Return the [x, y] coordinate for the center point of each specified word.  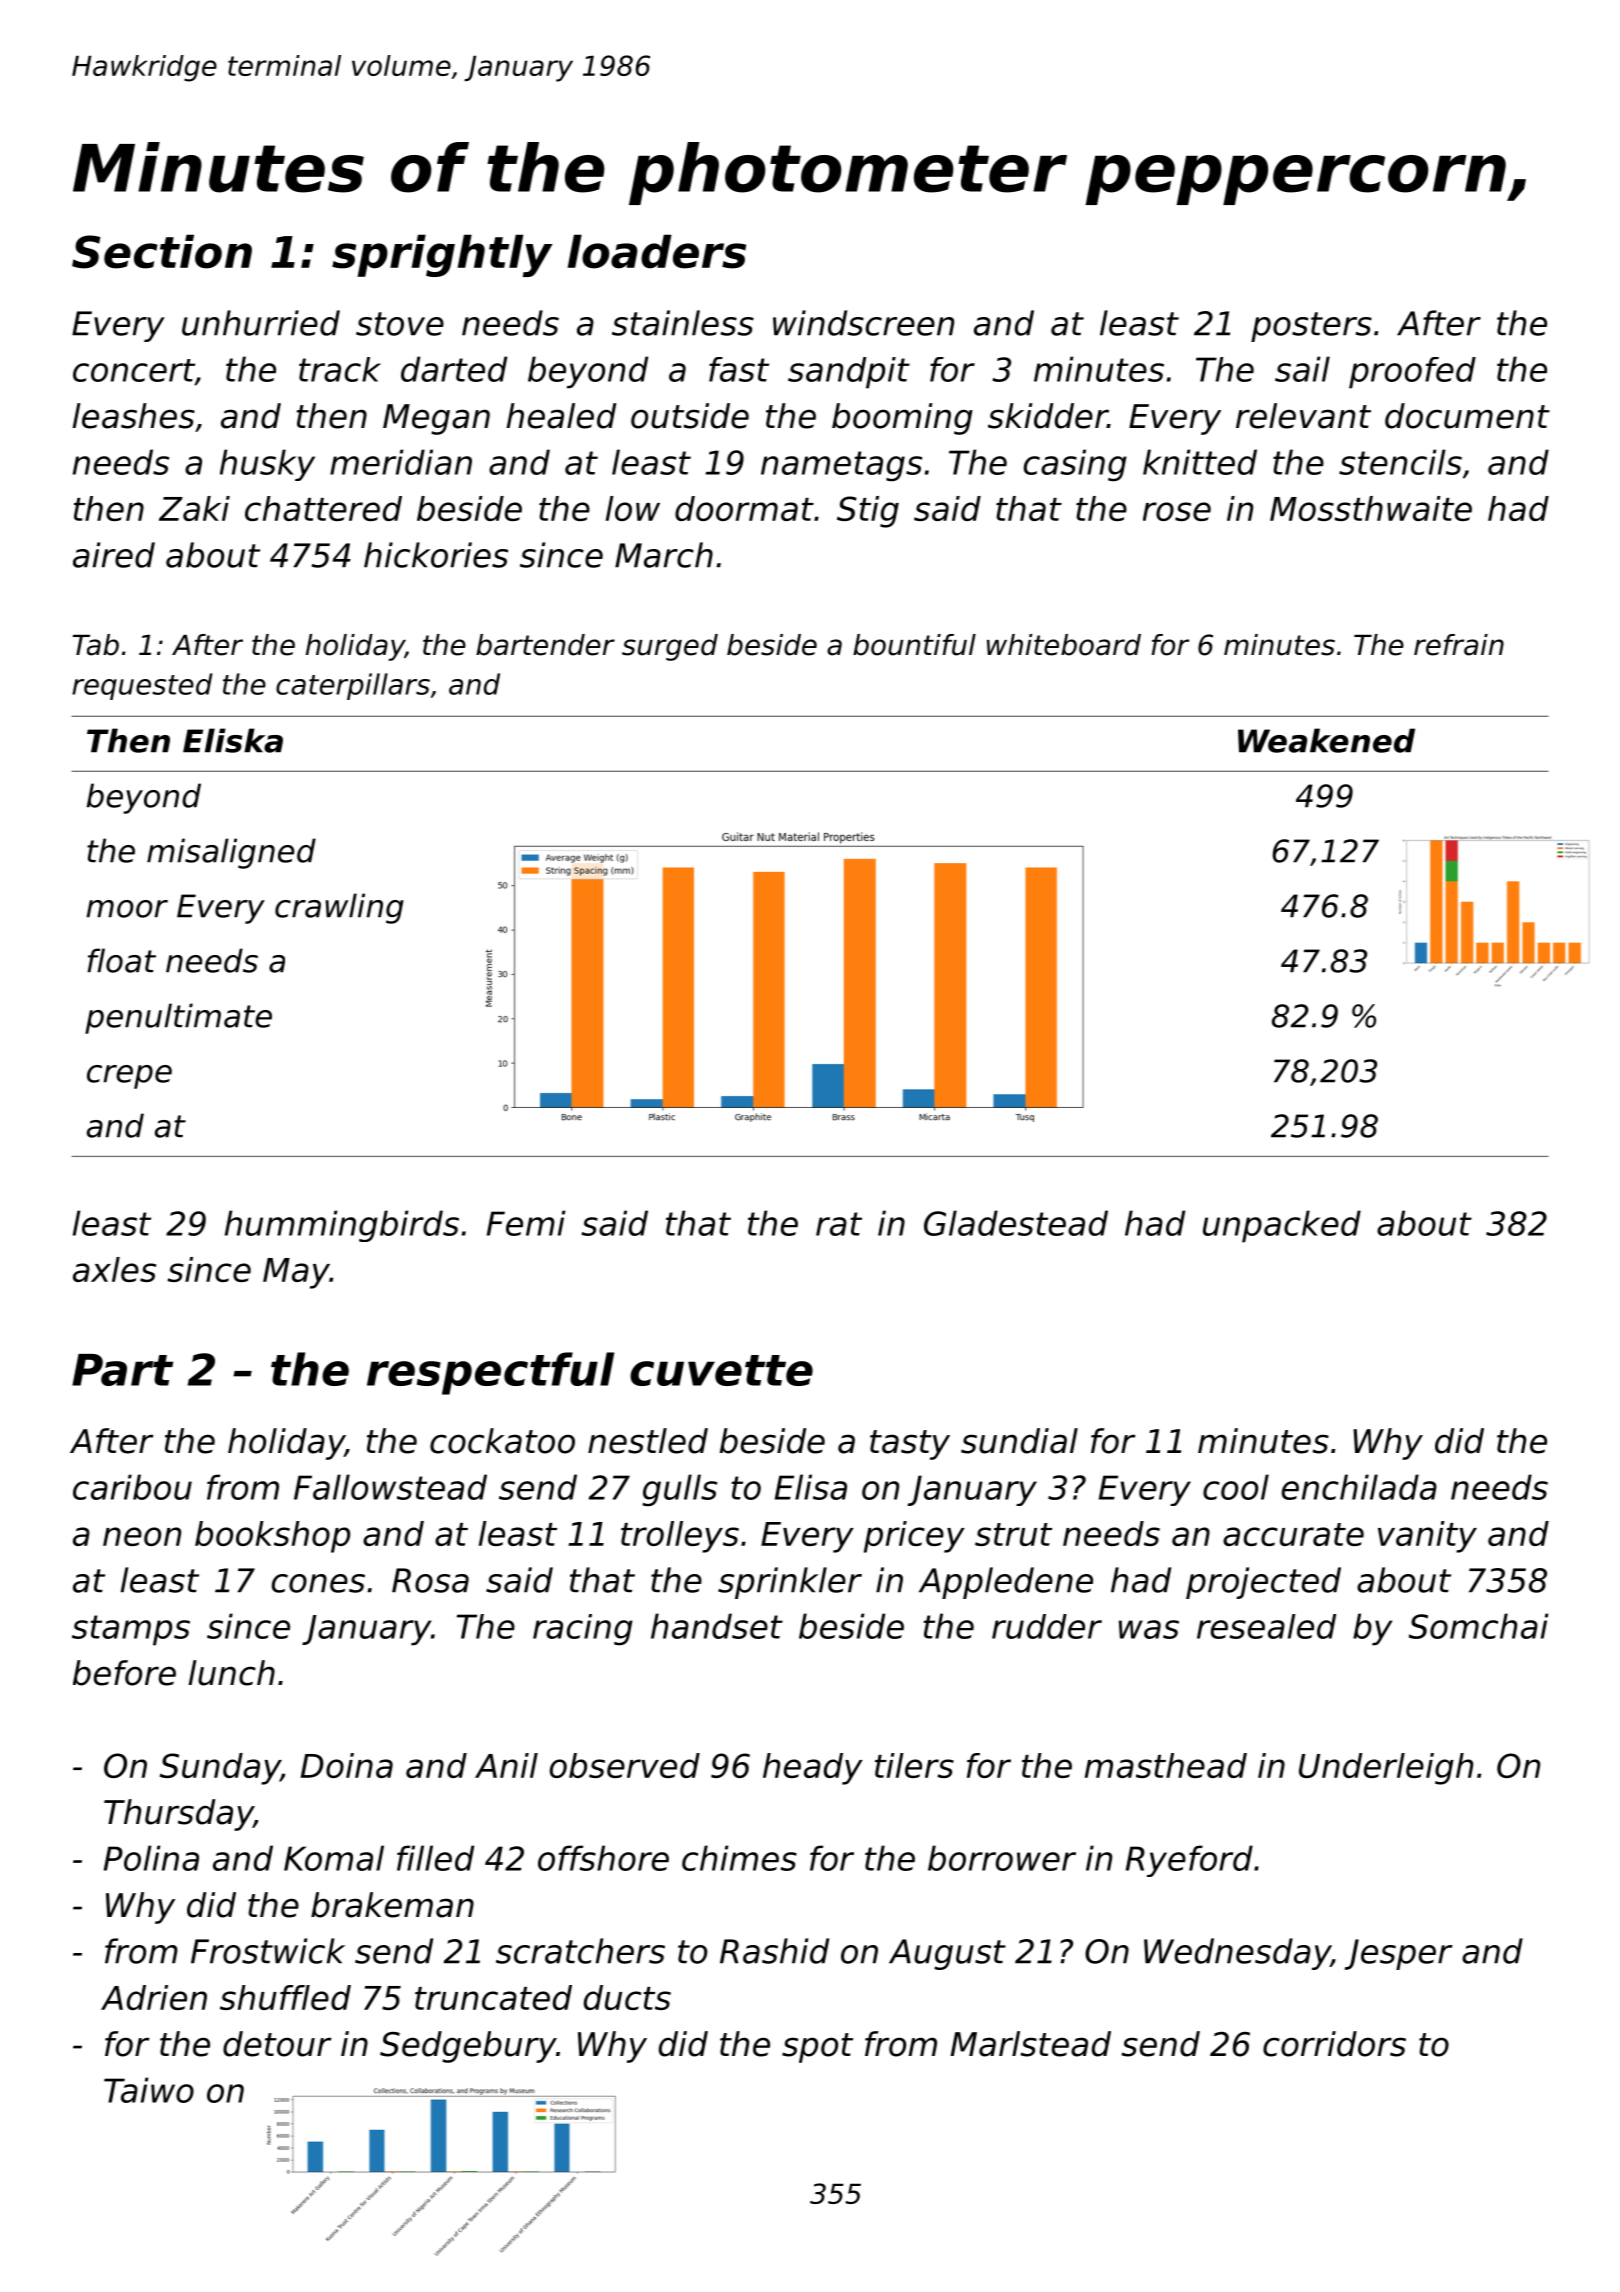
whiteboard [1064, 645]
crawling [339, 908]
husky [267, 465]
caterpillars [353, 686]
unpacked [1282, 1226]
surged [670, 647]
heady [813, 1769]
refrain [1459, 645]
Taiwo [149, 2090]
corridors [1334, 2044]
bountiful [914, 645]
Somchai [1478, 1626]
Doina [347, 1765]
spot [817, 2048]
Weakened [1326, 740]
